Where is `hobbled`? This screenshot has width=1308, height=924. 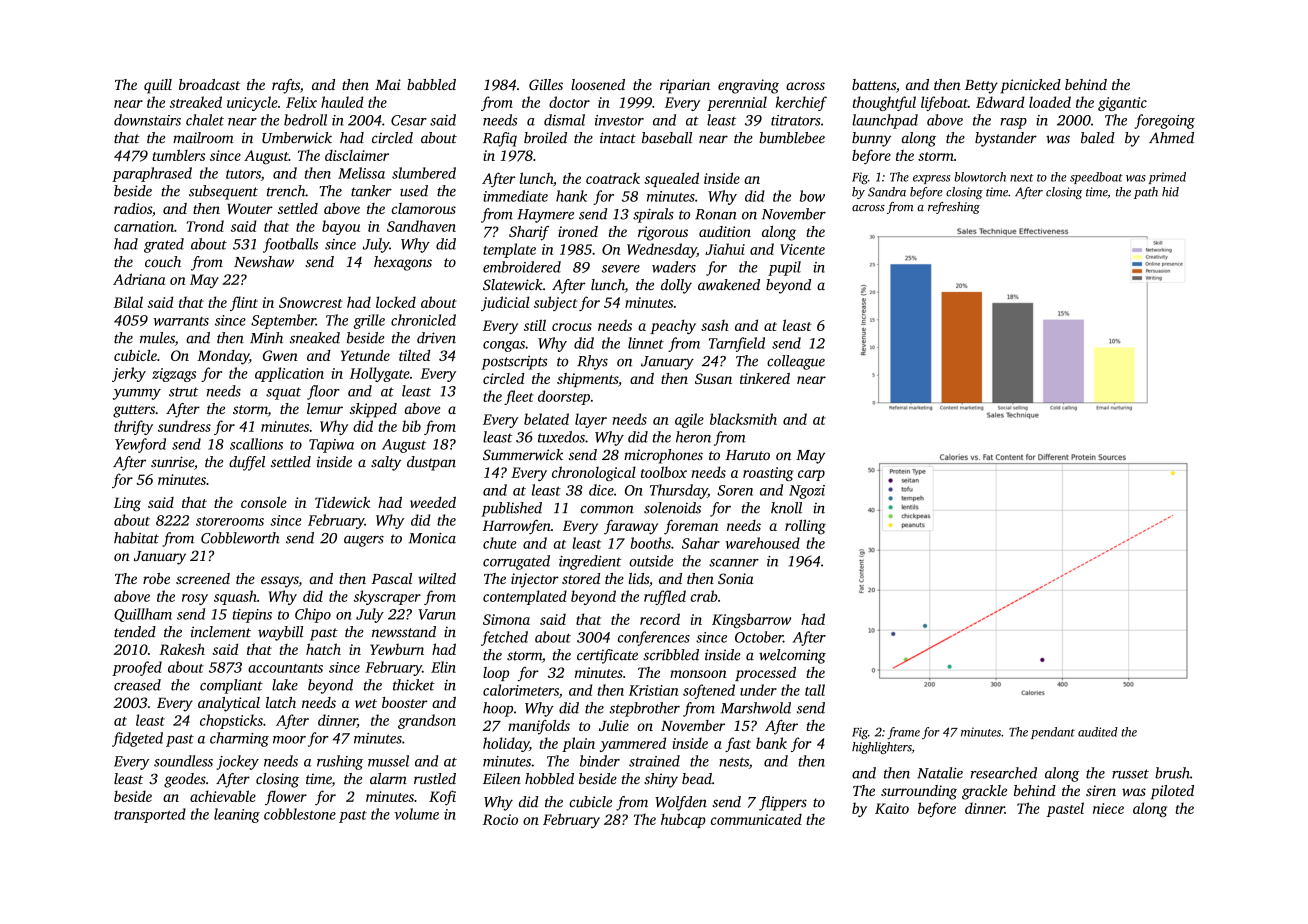 hobbled is located at coordinates (549, 778).
